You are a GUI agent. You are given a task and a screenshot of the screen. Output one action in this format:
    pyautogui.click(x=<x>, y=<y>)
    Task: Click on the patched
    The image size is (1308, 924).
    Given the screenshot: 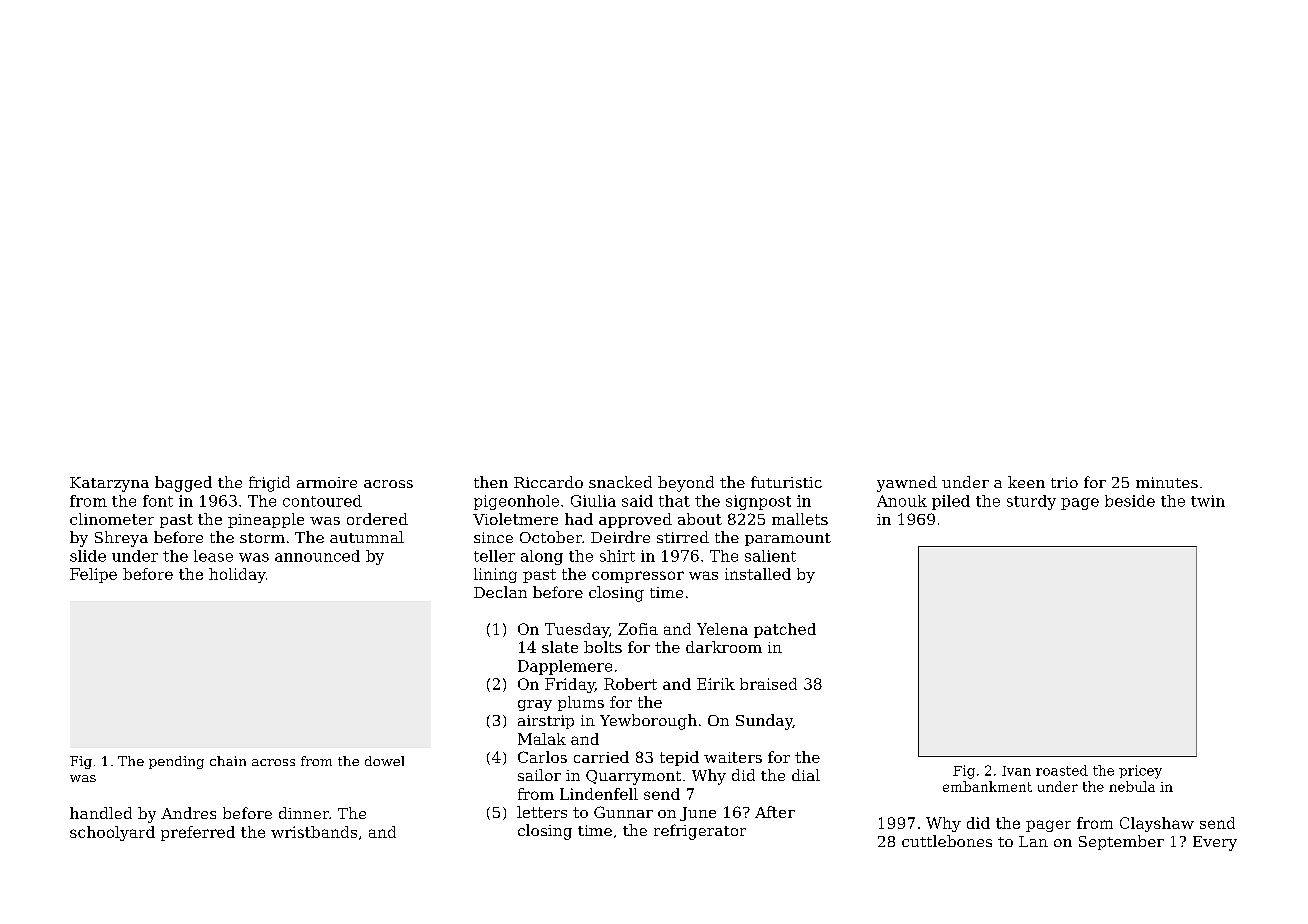 What is the action you would take?
    pyautogui.click(x=785, y=630)
